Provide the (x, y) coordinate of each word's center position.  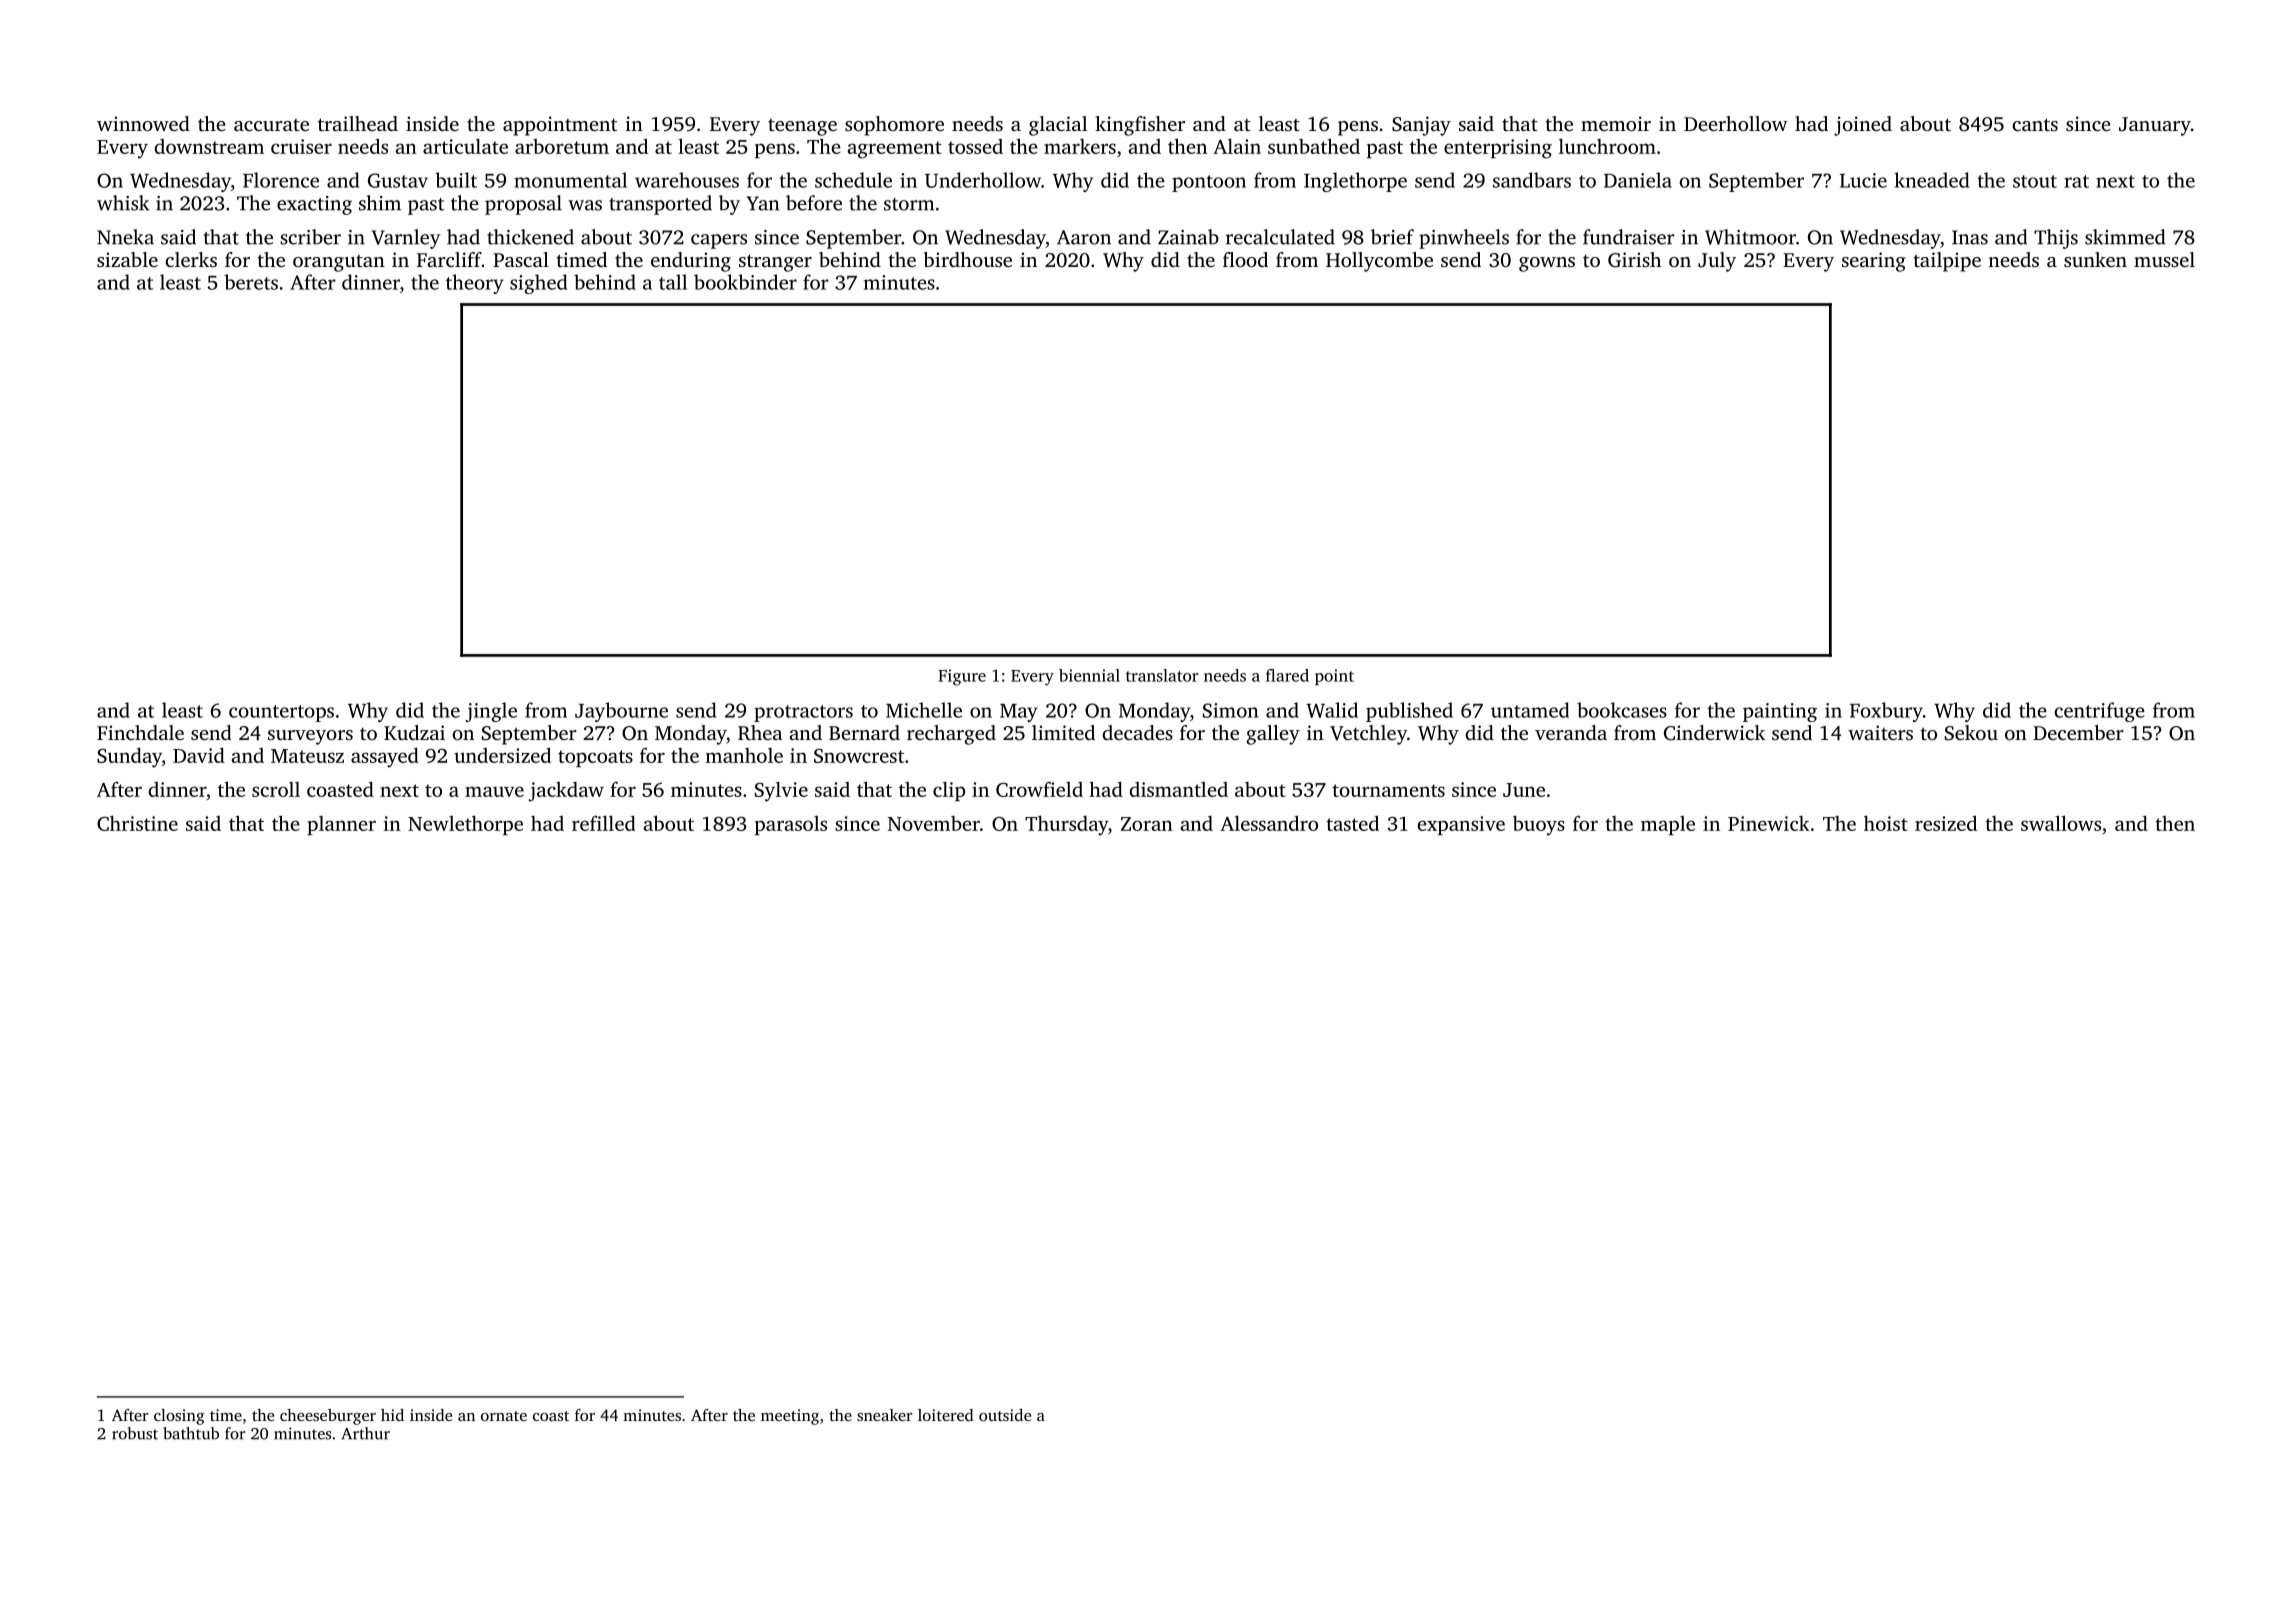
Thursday (1066, 825)
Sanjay (1421, 126)
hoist (1886, 823)
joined (1863, 126)
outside (1005, 1415)
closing (179, 1417)
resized (1946, 823)
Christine (137, 823)
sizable (127, 259)
